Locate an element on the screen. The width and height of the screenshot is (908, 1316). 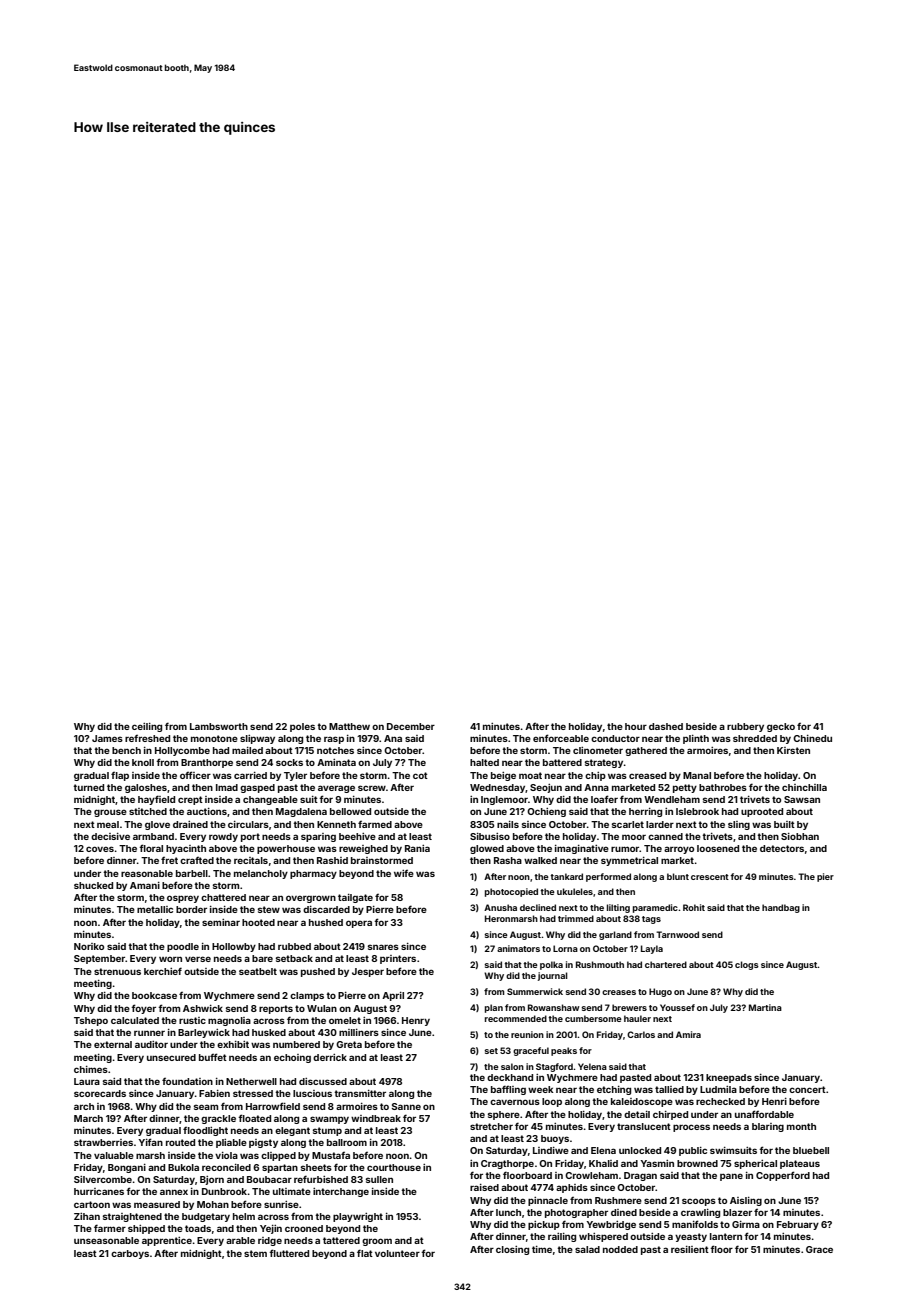
December is located at coordinates (411, 726).
